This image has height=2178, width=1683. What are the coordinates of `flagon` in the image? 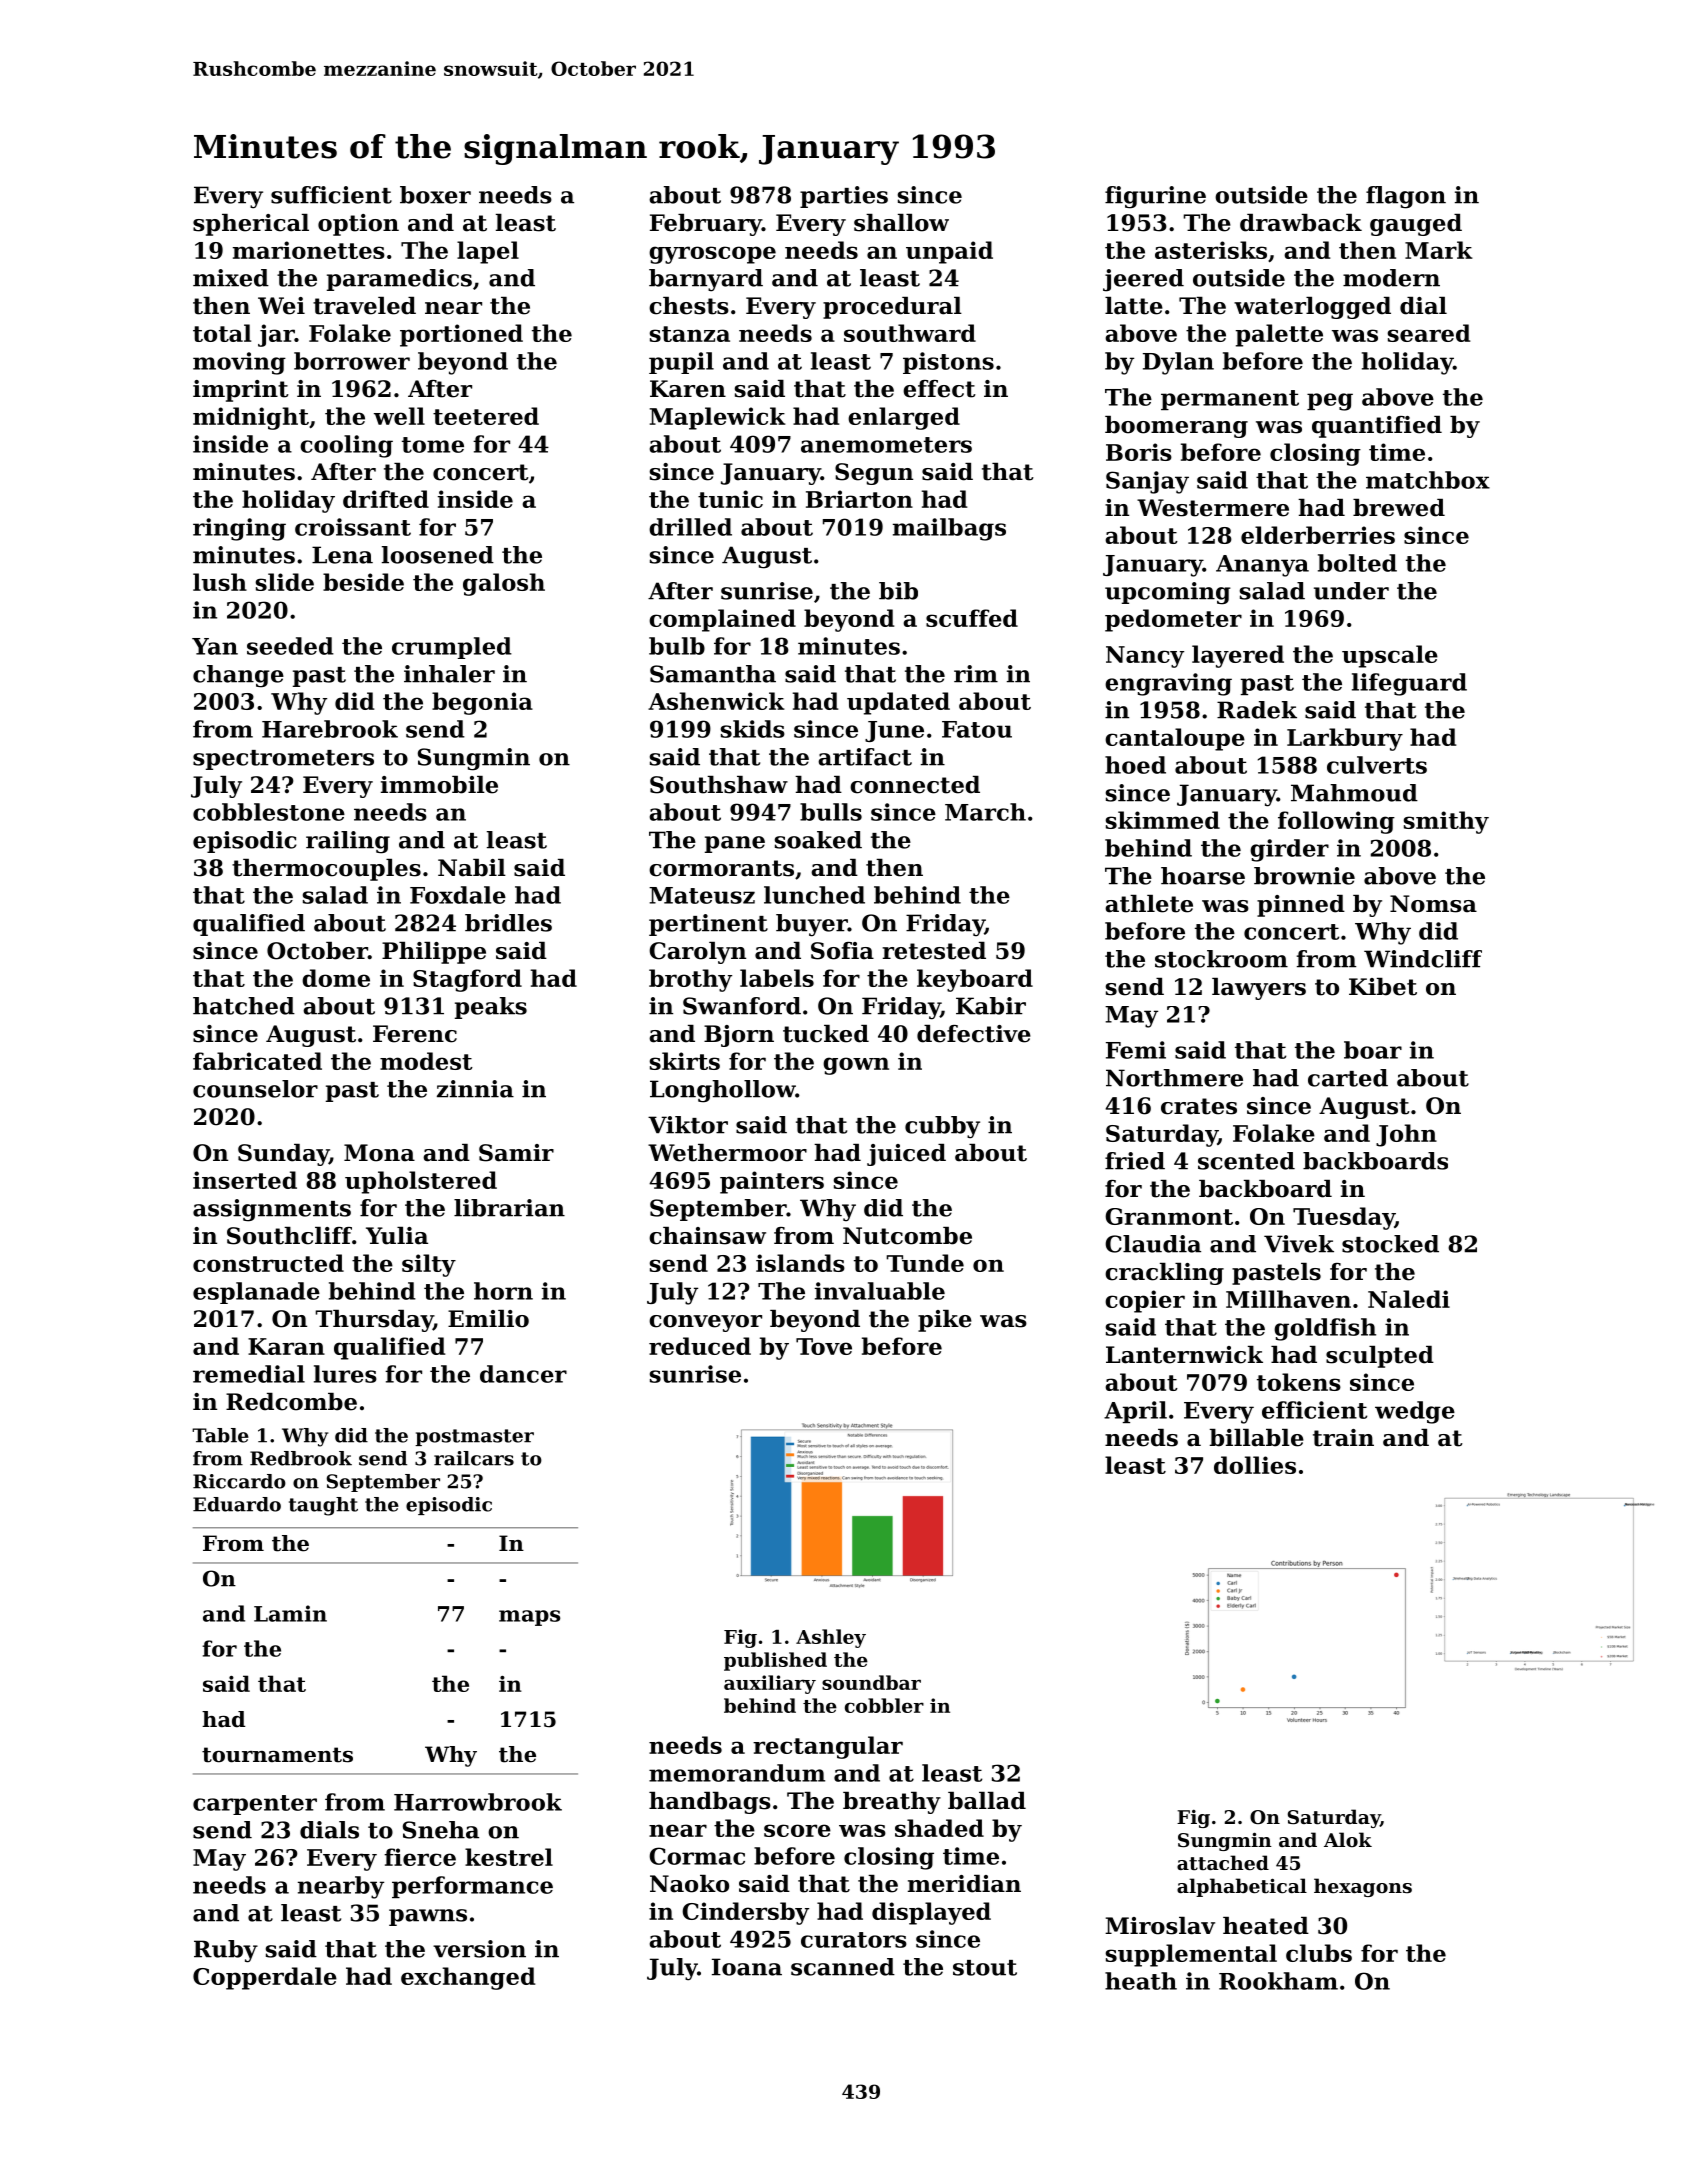 It's located at (1406, 197).
